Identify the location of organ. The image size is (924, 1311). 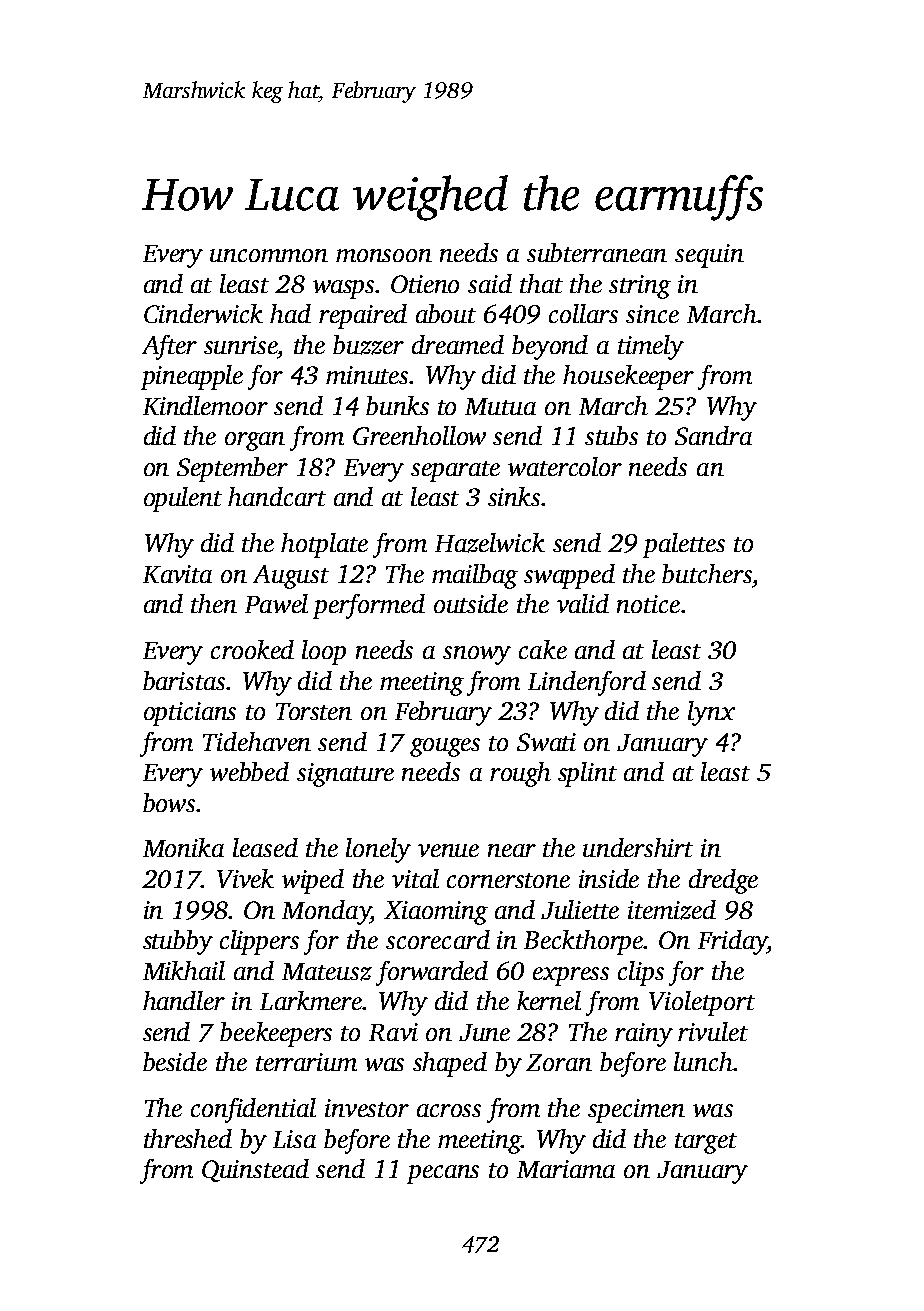
(255, 441).
